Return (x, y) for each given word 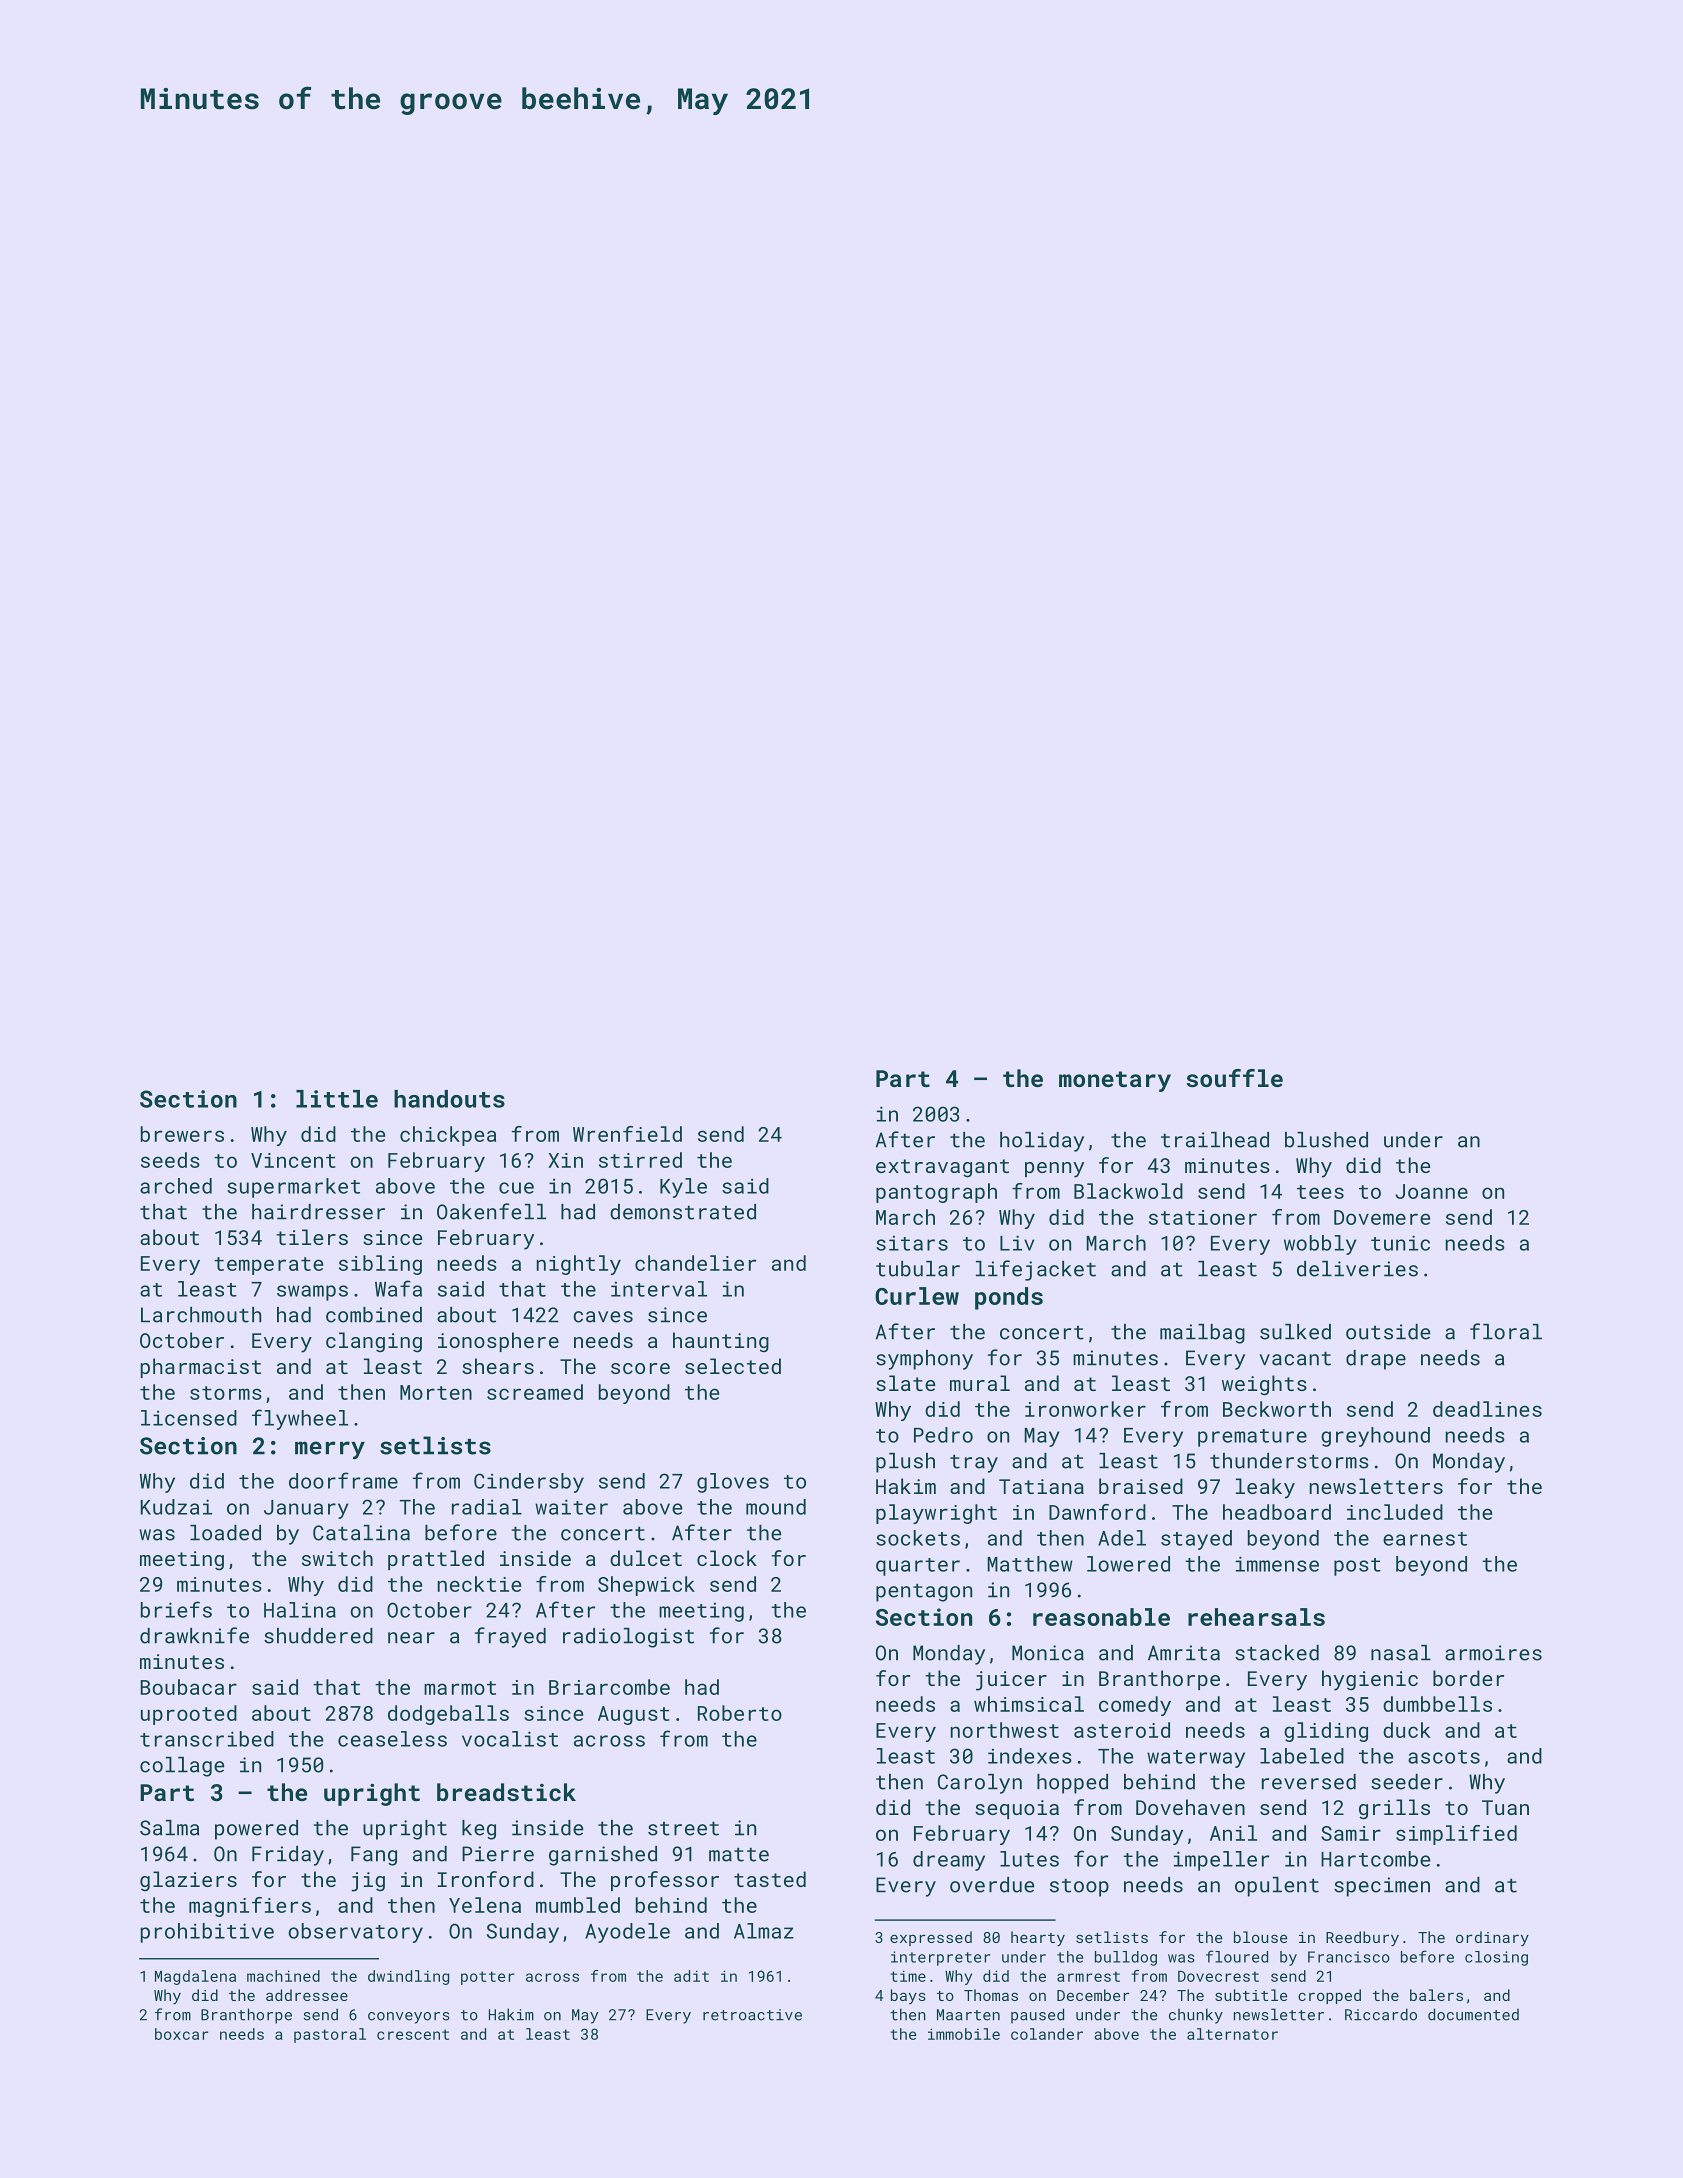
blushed (1326, 1140)
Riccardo (1381, 2014)
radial (487, 1507)
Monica (1048, 1653)
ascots (1444, 1757)
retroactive (752, 2015)
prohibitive (207, 1933)
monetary (1115, 1081)
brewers (182, 1134)
